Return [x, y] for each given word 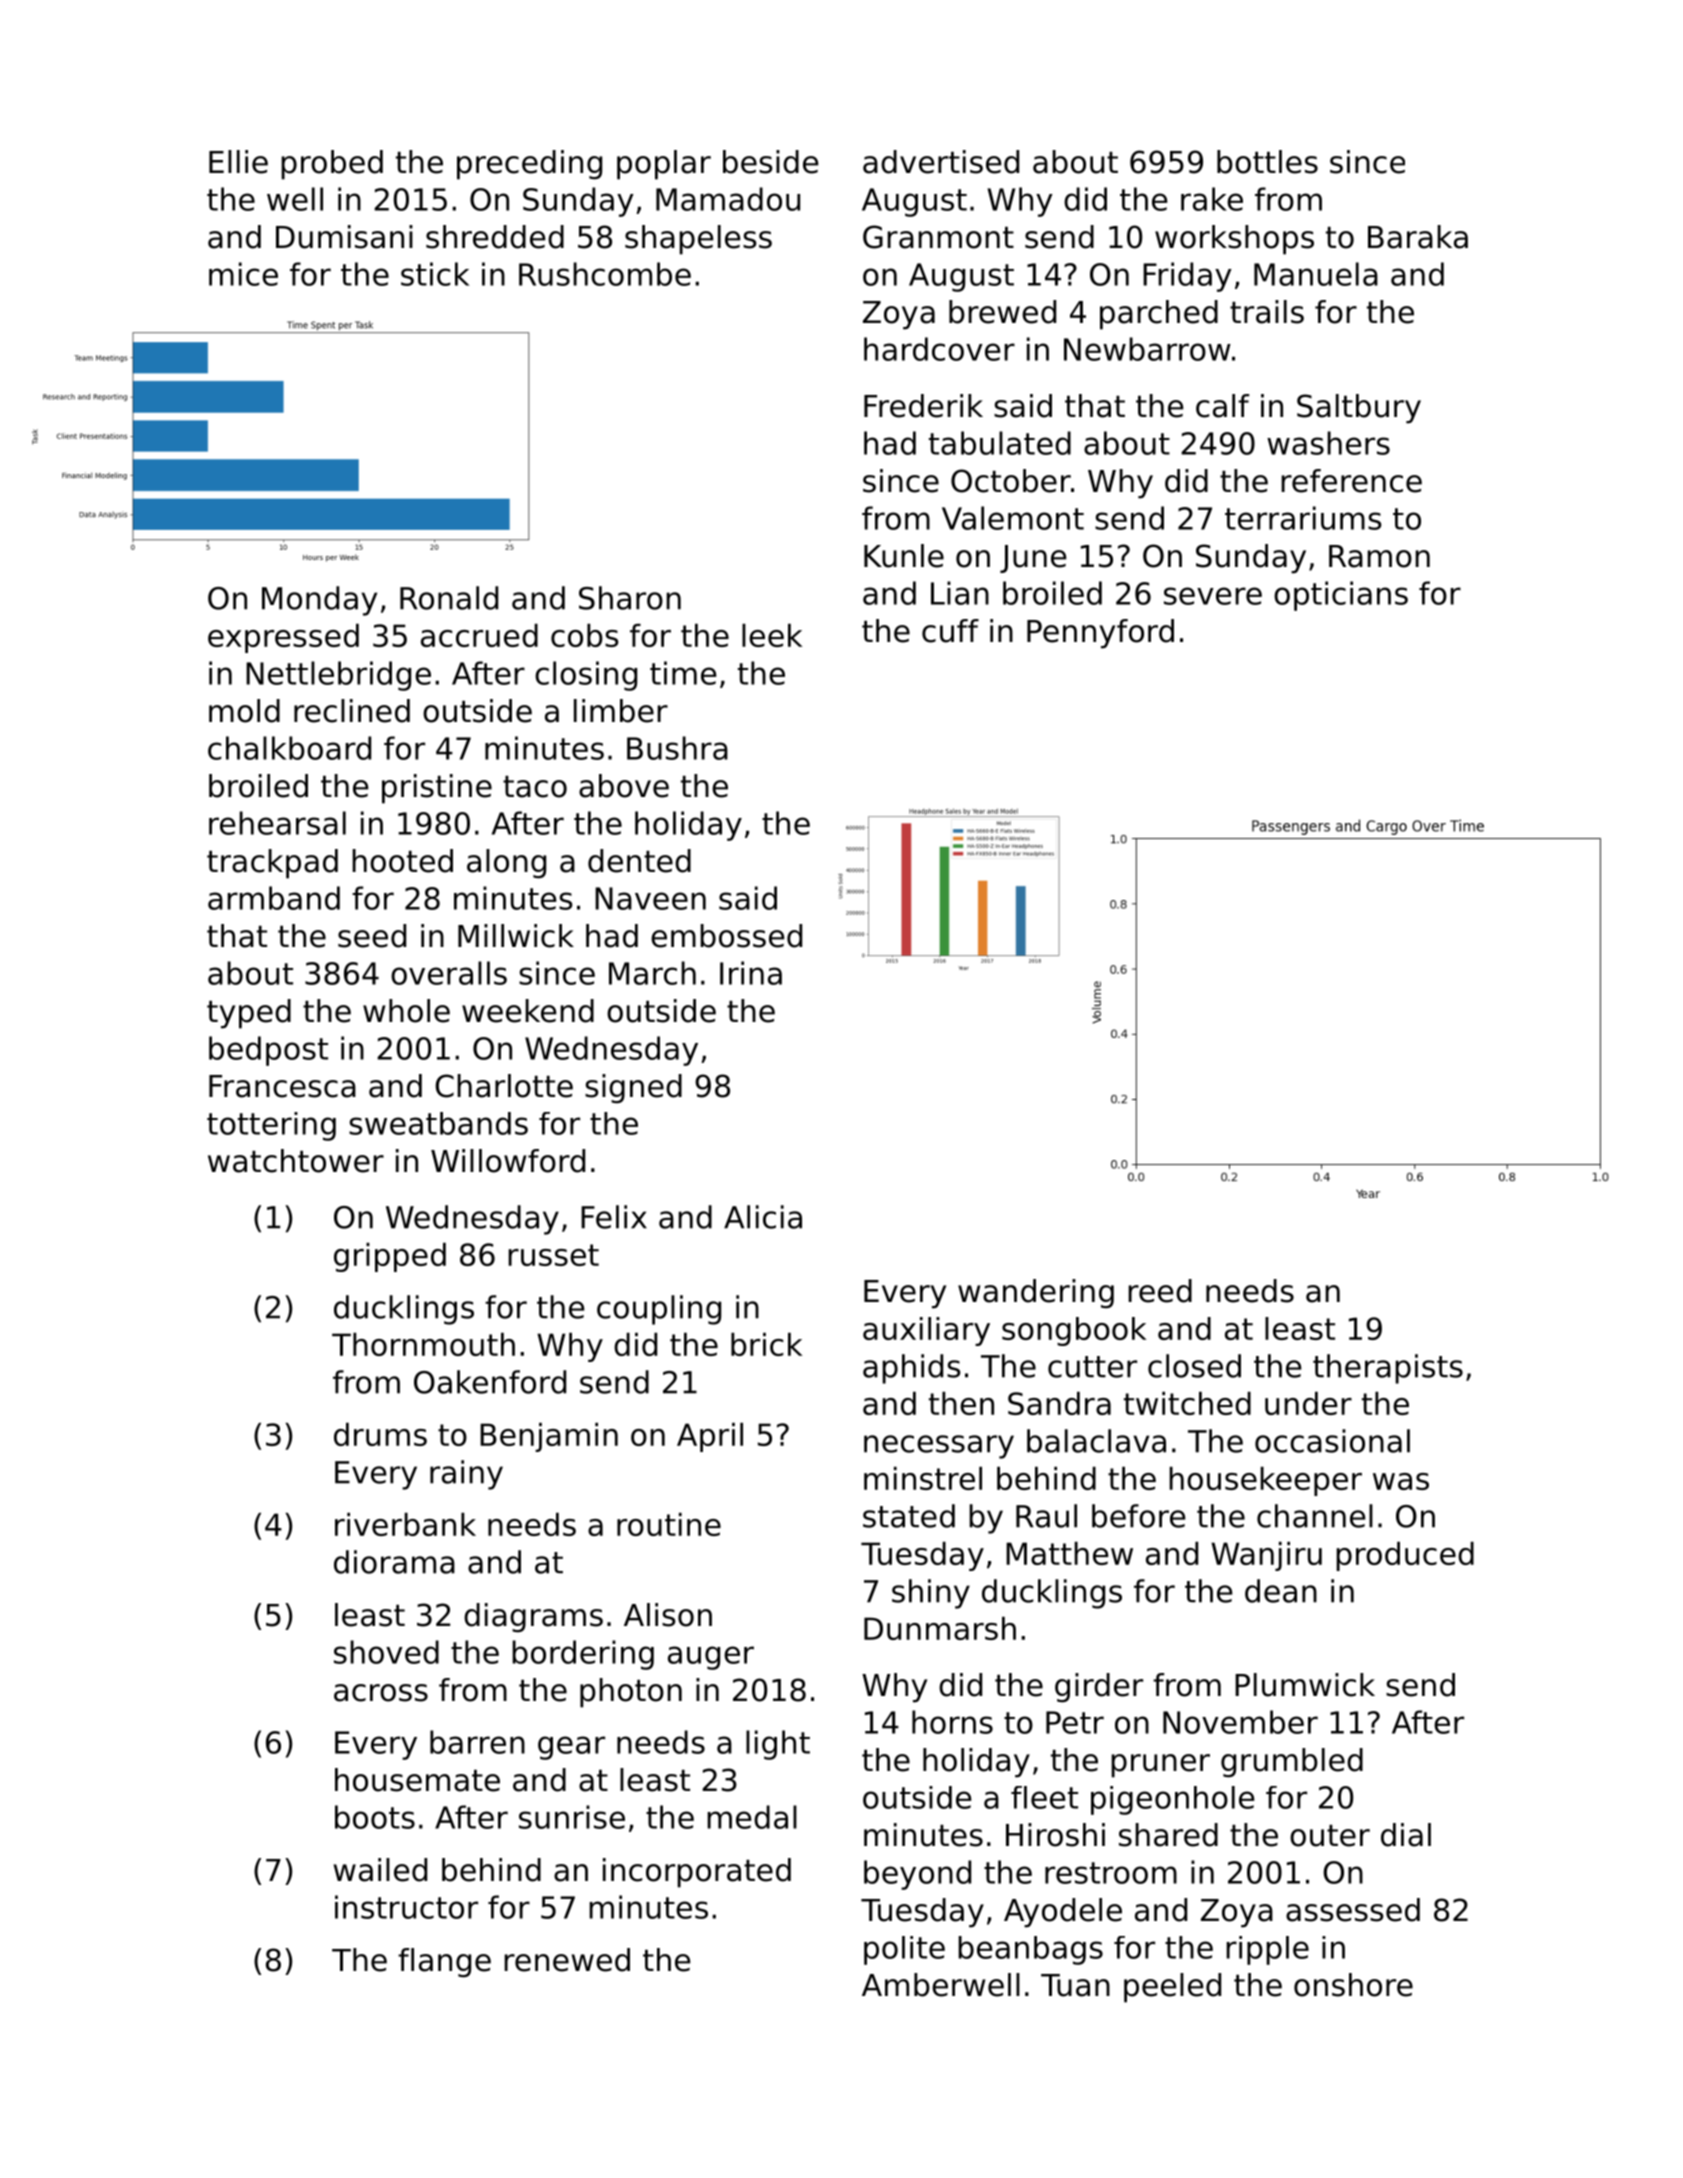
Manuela [1316, 274]
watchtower [296, 1161]
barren [477, 1742]
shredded [495, 237]
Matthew [1069, 1553]
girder [1099, 1688]
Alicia [763, 1217]
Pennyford [1100, 634]
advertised [941, 162]
